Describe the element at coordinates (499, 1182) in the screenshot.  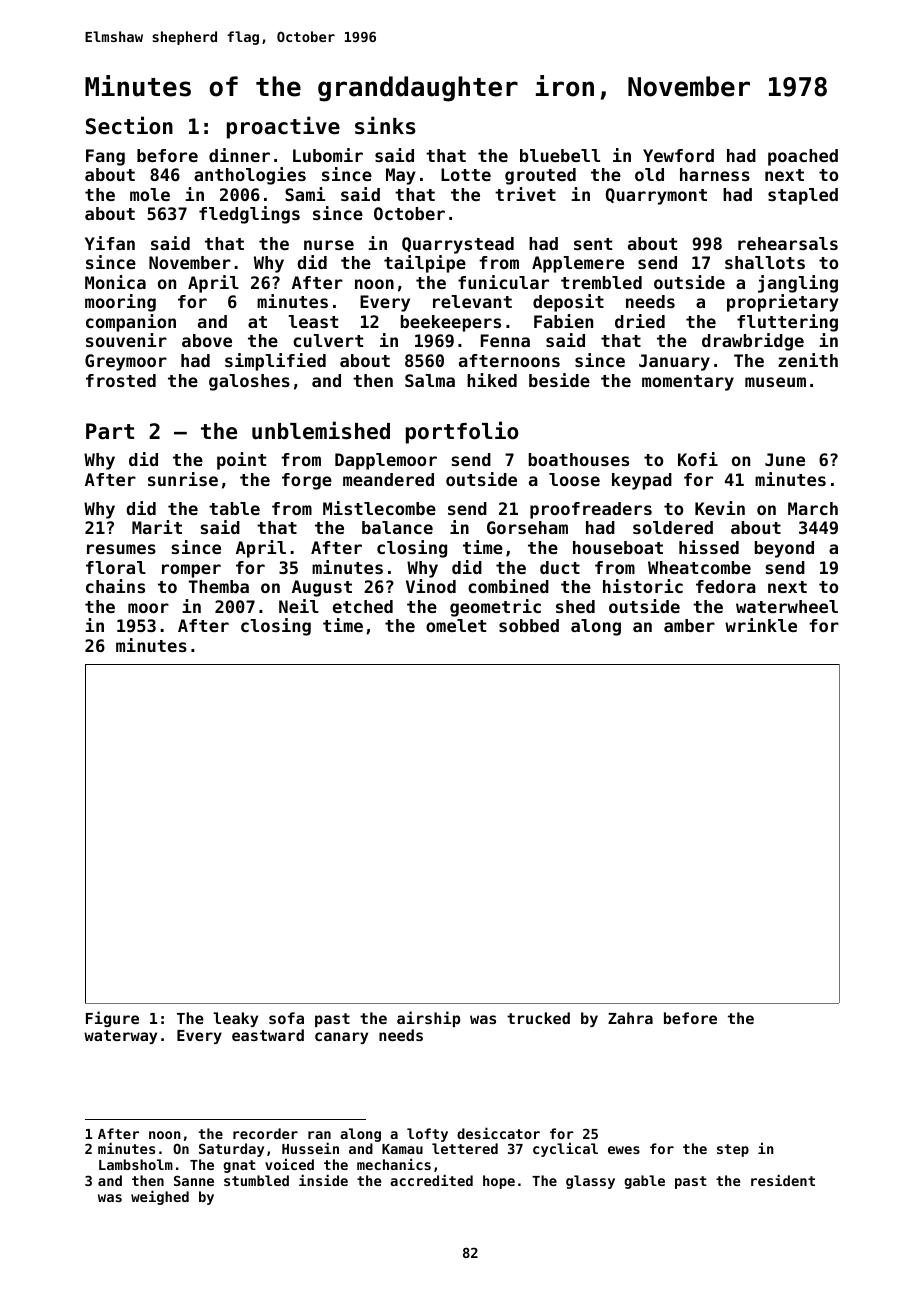
I see `hope` at that location.
